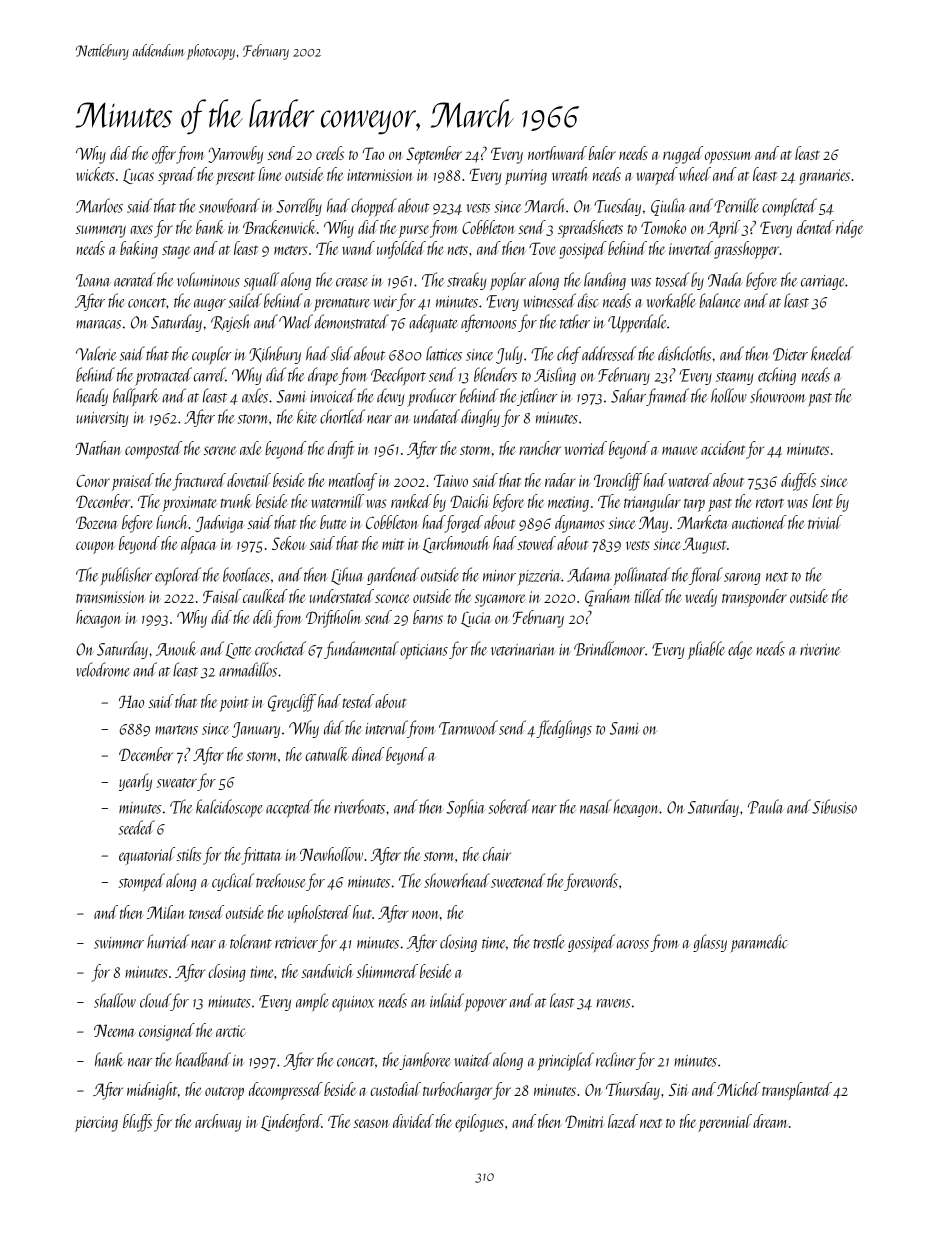  What do you see at coordinates (342, 416) in the screenshot?
I see `chortled` at bounding box center [342, 416].
